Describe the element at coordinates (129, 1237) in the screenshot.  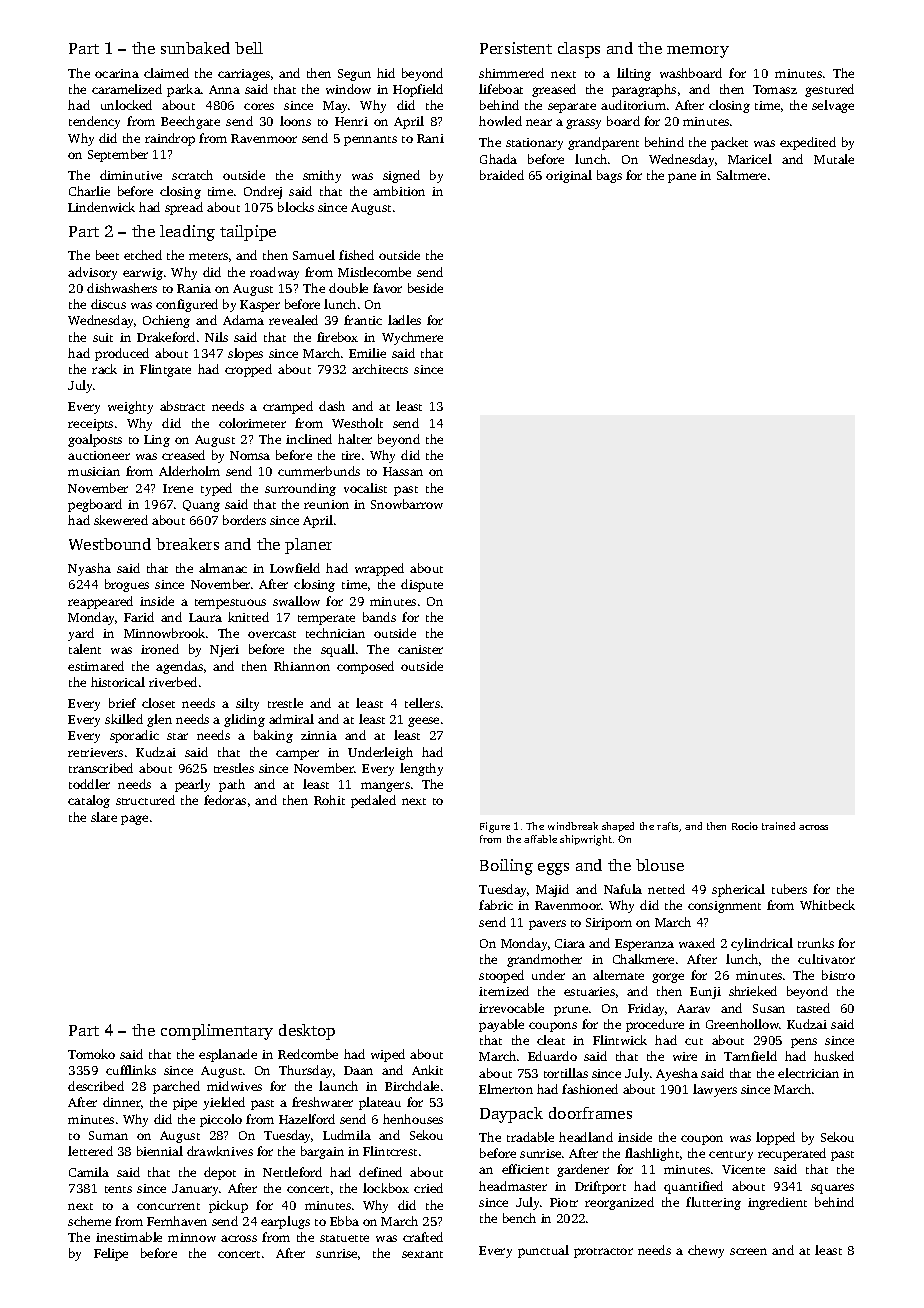
I see `inestimable` at that location.
